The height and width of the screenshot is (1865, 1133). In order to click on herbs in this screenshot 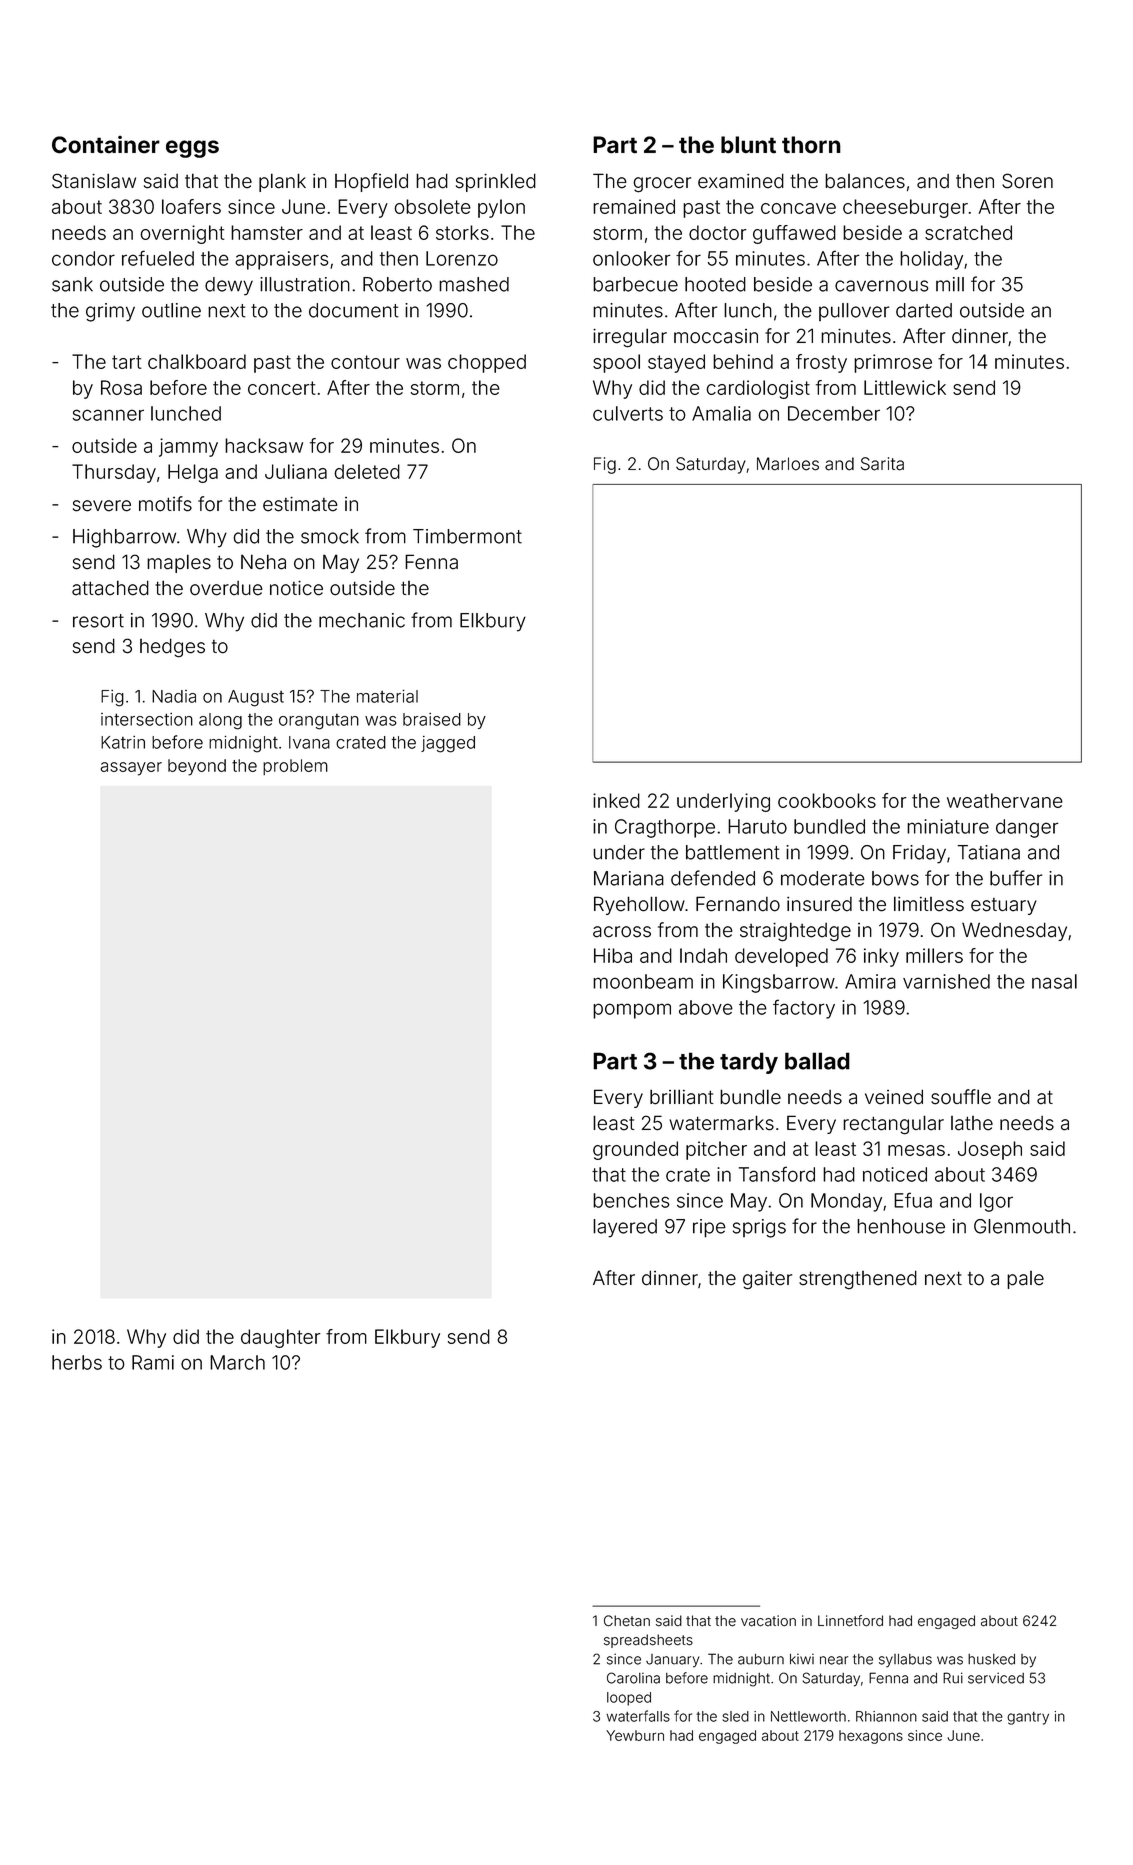, I will do `click(77, 1362)`.
